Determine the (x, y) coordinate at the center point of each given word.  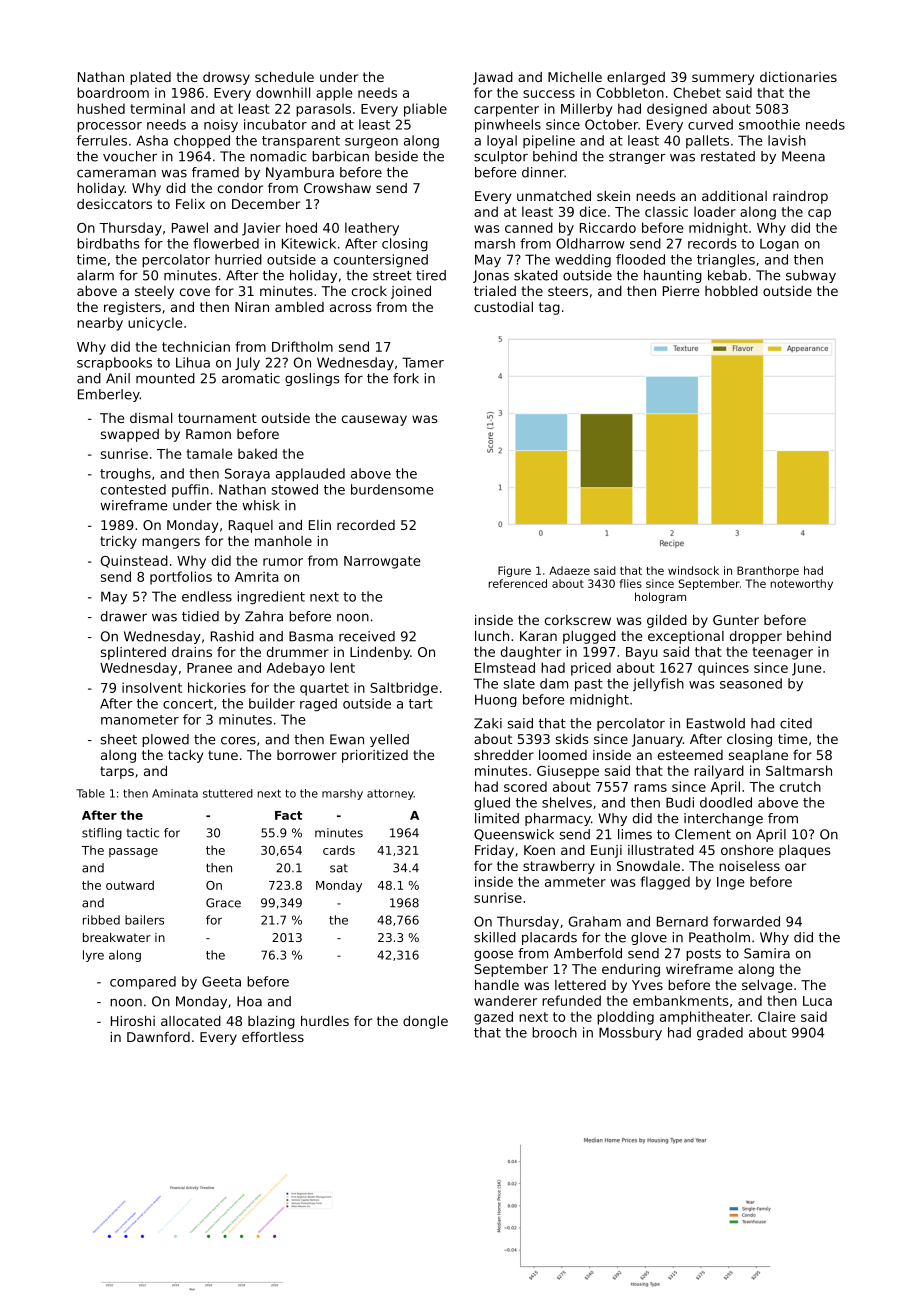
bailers (144, 920)
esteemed (690, 755)
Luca (817, 1001)
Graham (595, 921)
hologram (660, 598)
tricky (118, 542)
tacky (185, 756)
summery (723, 79)
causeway (374, 420)
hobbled (731, 291)
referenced (518, 583)
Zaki (488, 723)
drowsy (226, 78)
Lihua (193, 362)
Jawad (493, 78)
